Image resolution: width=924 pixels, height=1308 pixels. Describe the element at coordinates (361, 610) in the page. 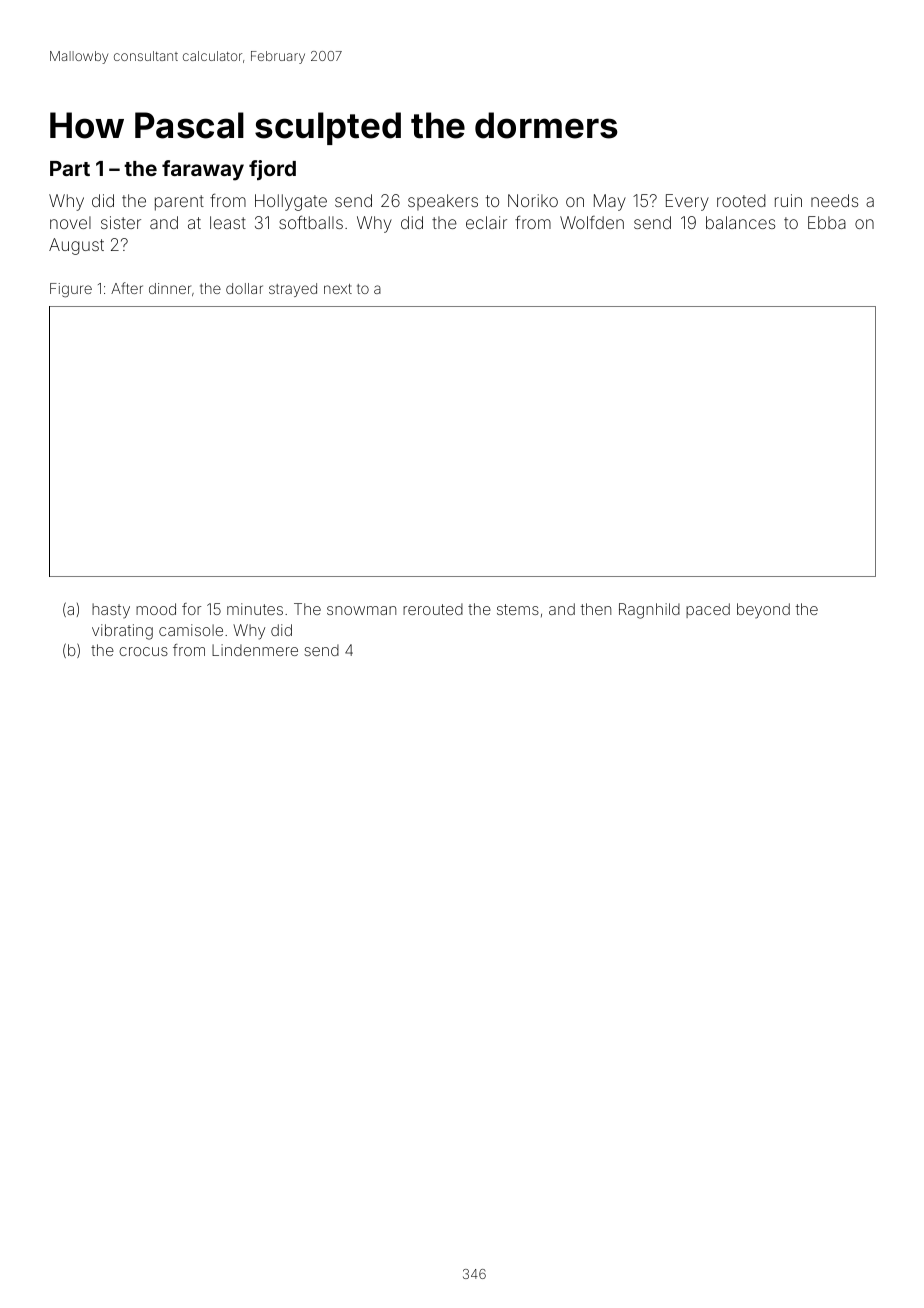

I see `snowman` at that location.
